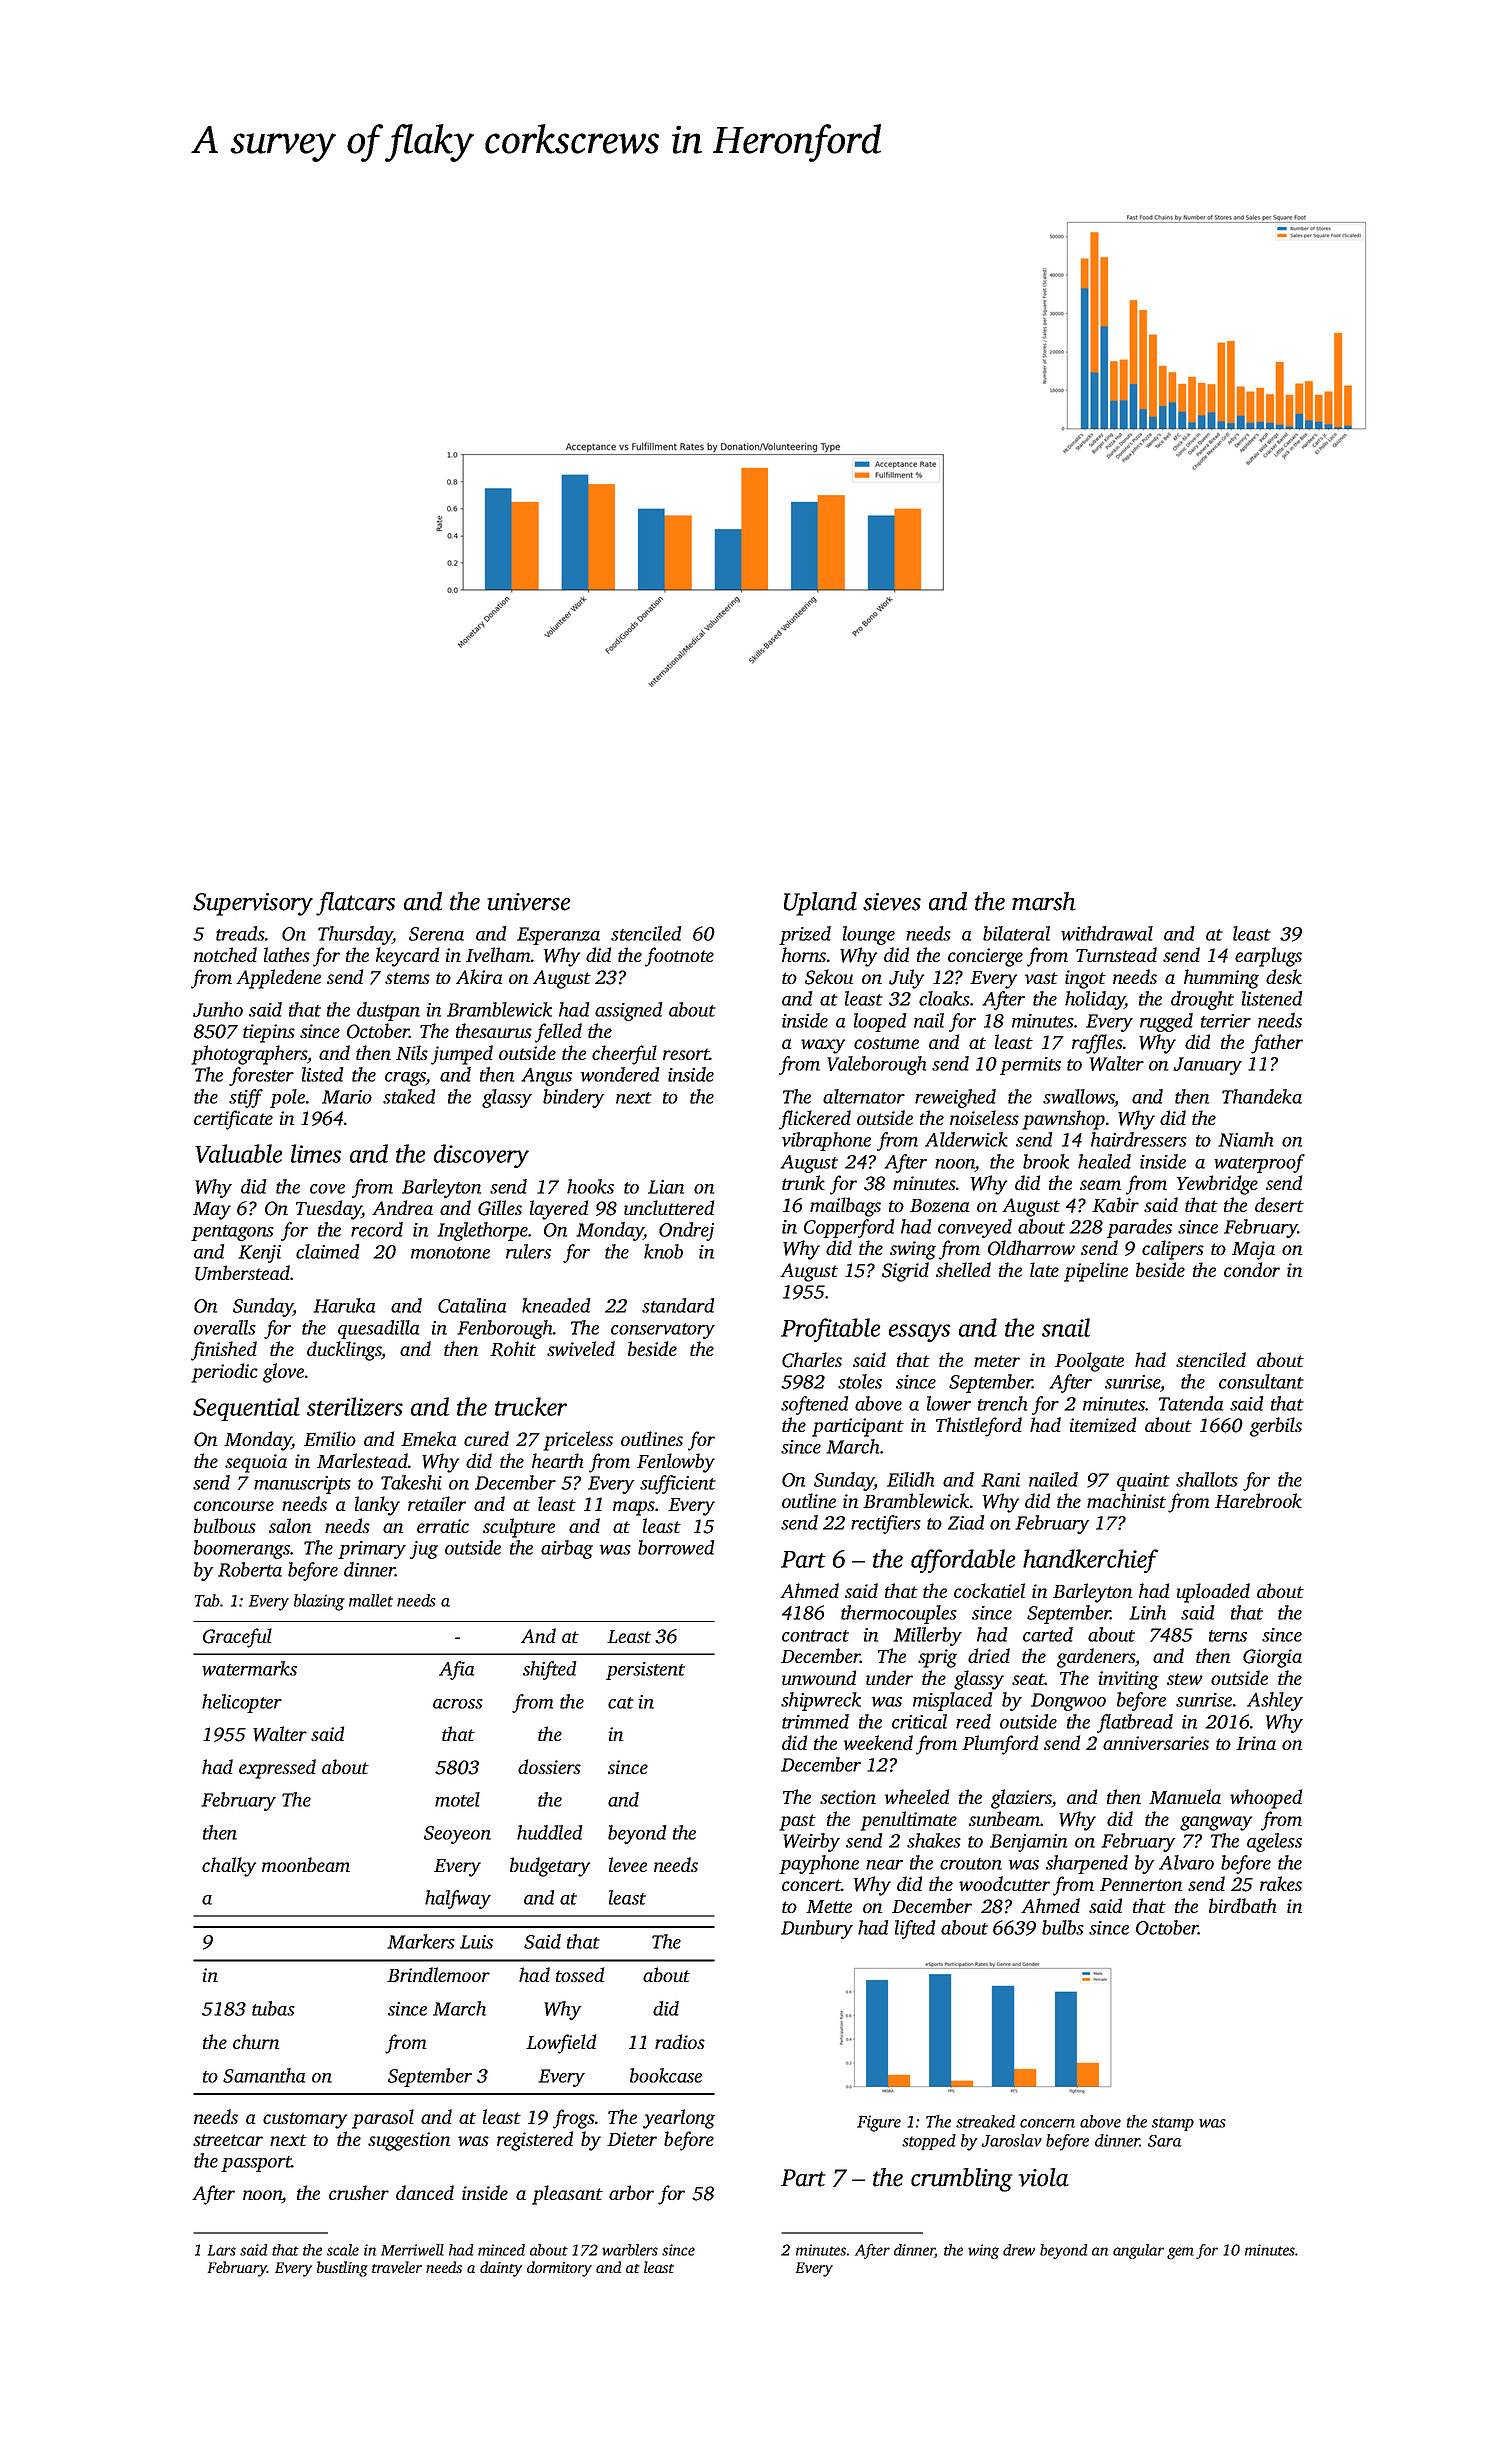  I want to click on flatcars, so click(355, 904).
